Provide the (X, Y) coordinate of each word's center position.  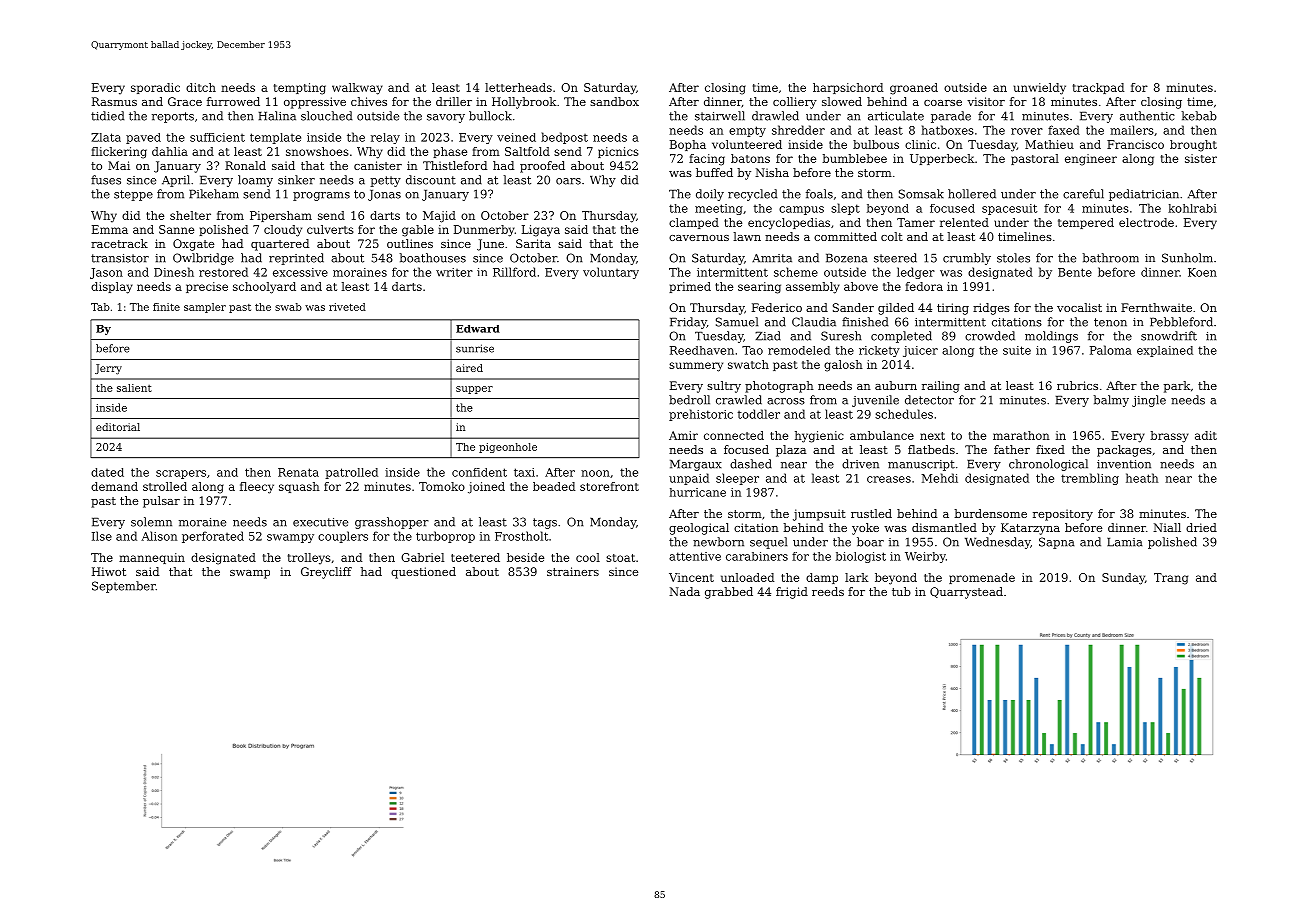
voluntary (611, 273)
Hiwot (109, 571)
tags (545, 523)
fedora (924, 286)
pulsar (161, 502)
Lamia (1124, 542)
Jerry (108, 369)
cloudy (283, 231)
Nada (684, 591)
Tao (752, 350)
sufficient (217, 137)
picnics (618, 152)
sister (1201, 158)
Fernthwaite (1156, 307)
